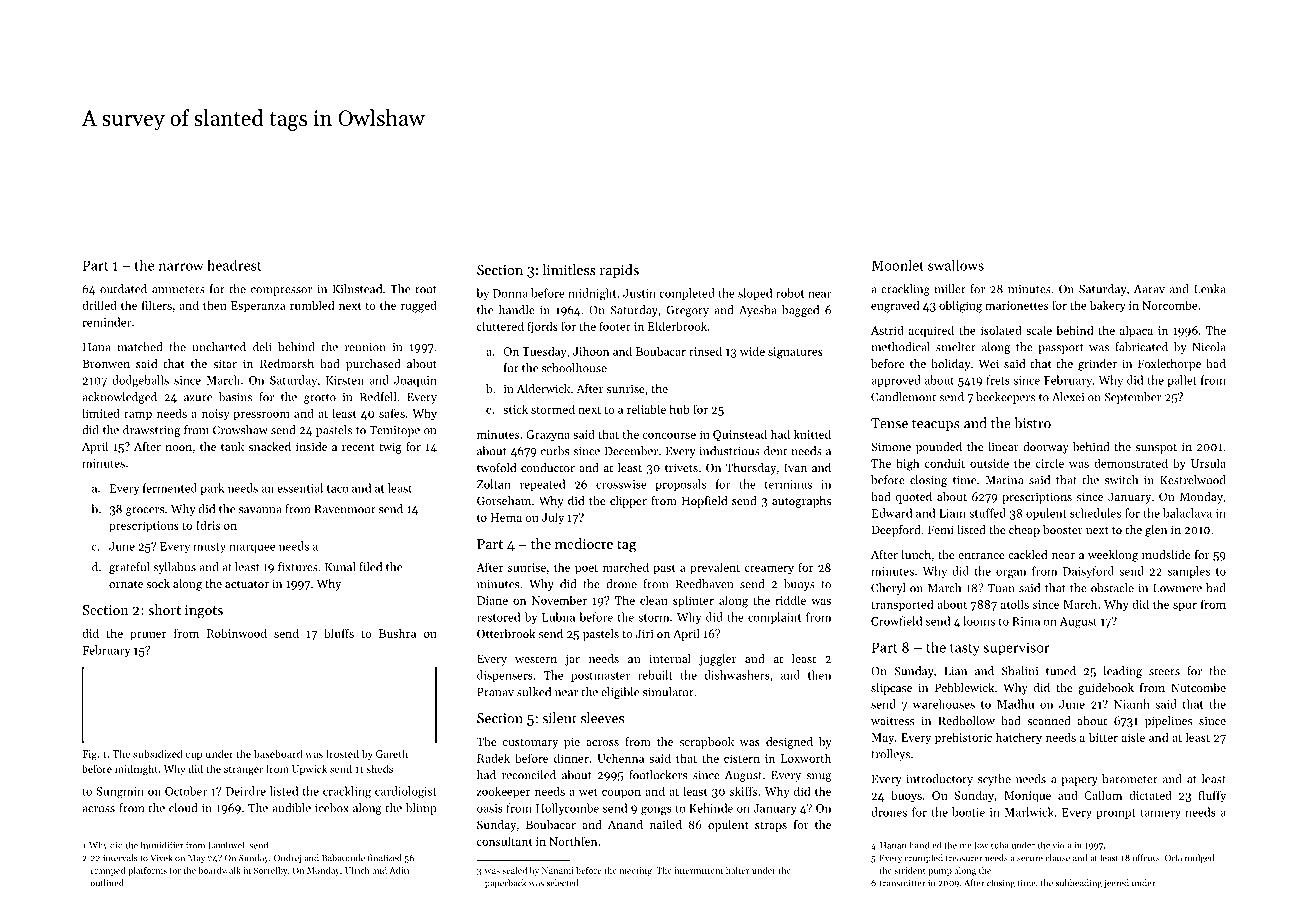 The height and width of the page is (924, 1308). I want to click on mudslide, so click(1166, 554).
